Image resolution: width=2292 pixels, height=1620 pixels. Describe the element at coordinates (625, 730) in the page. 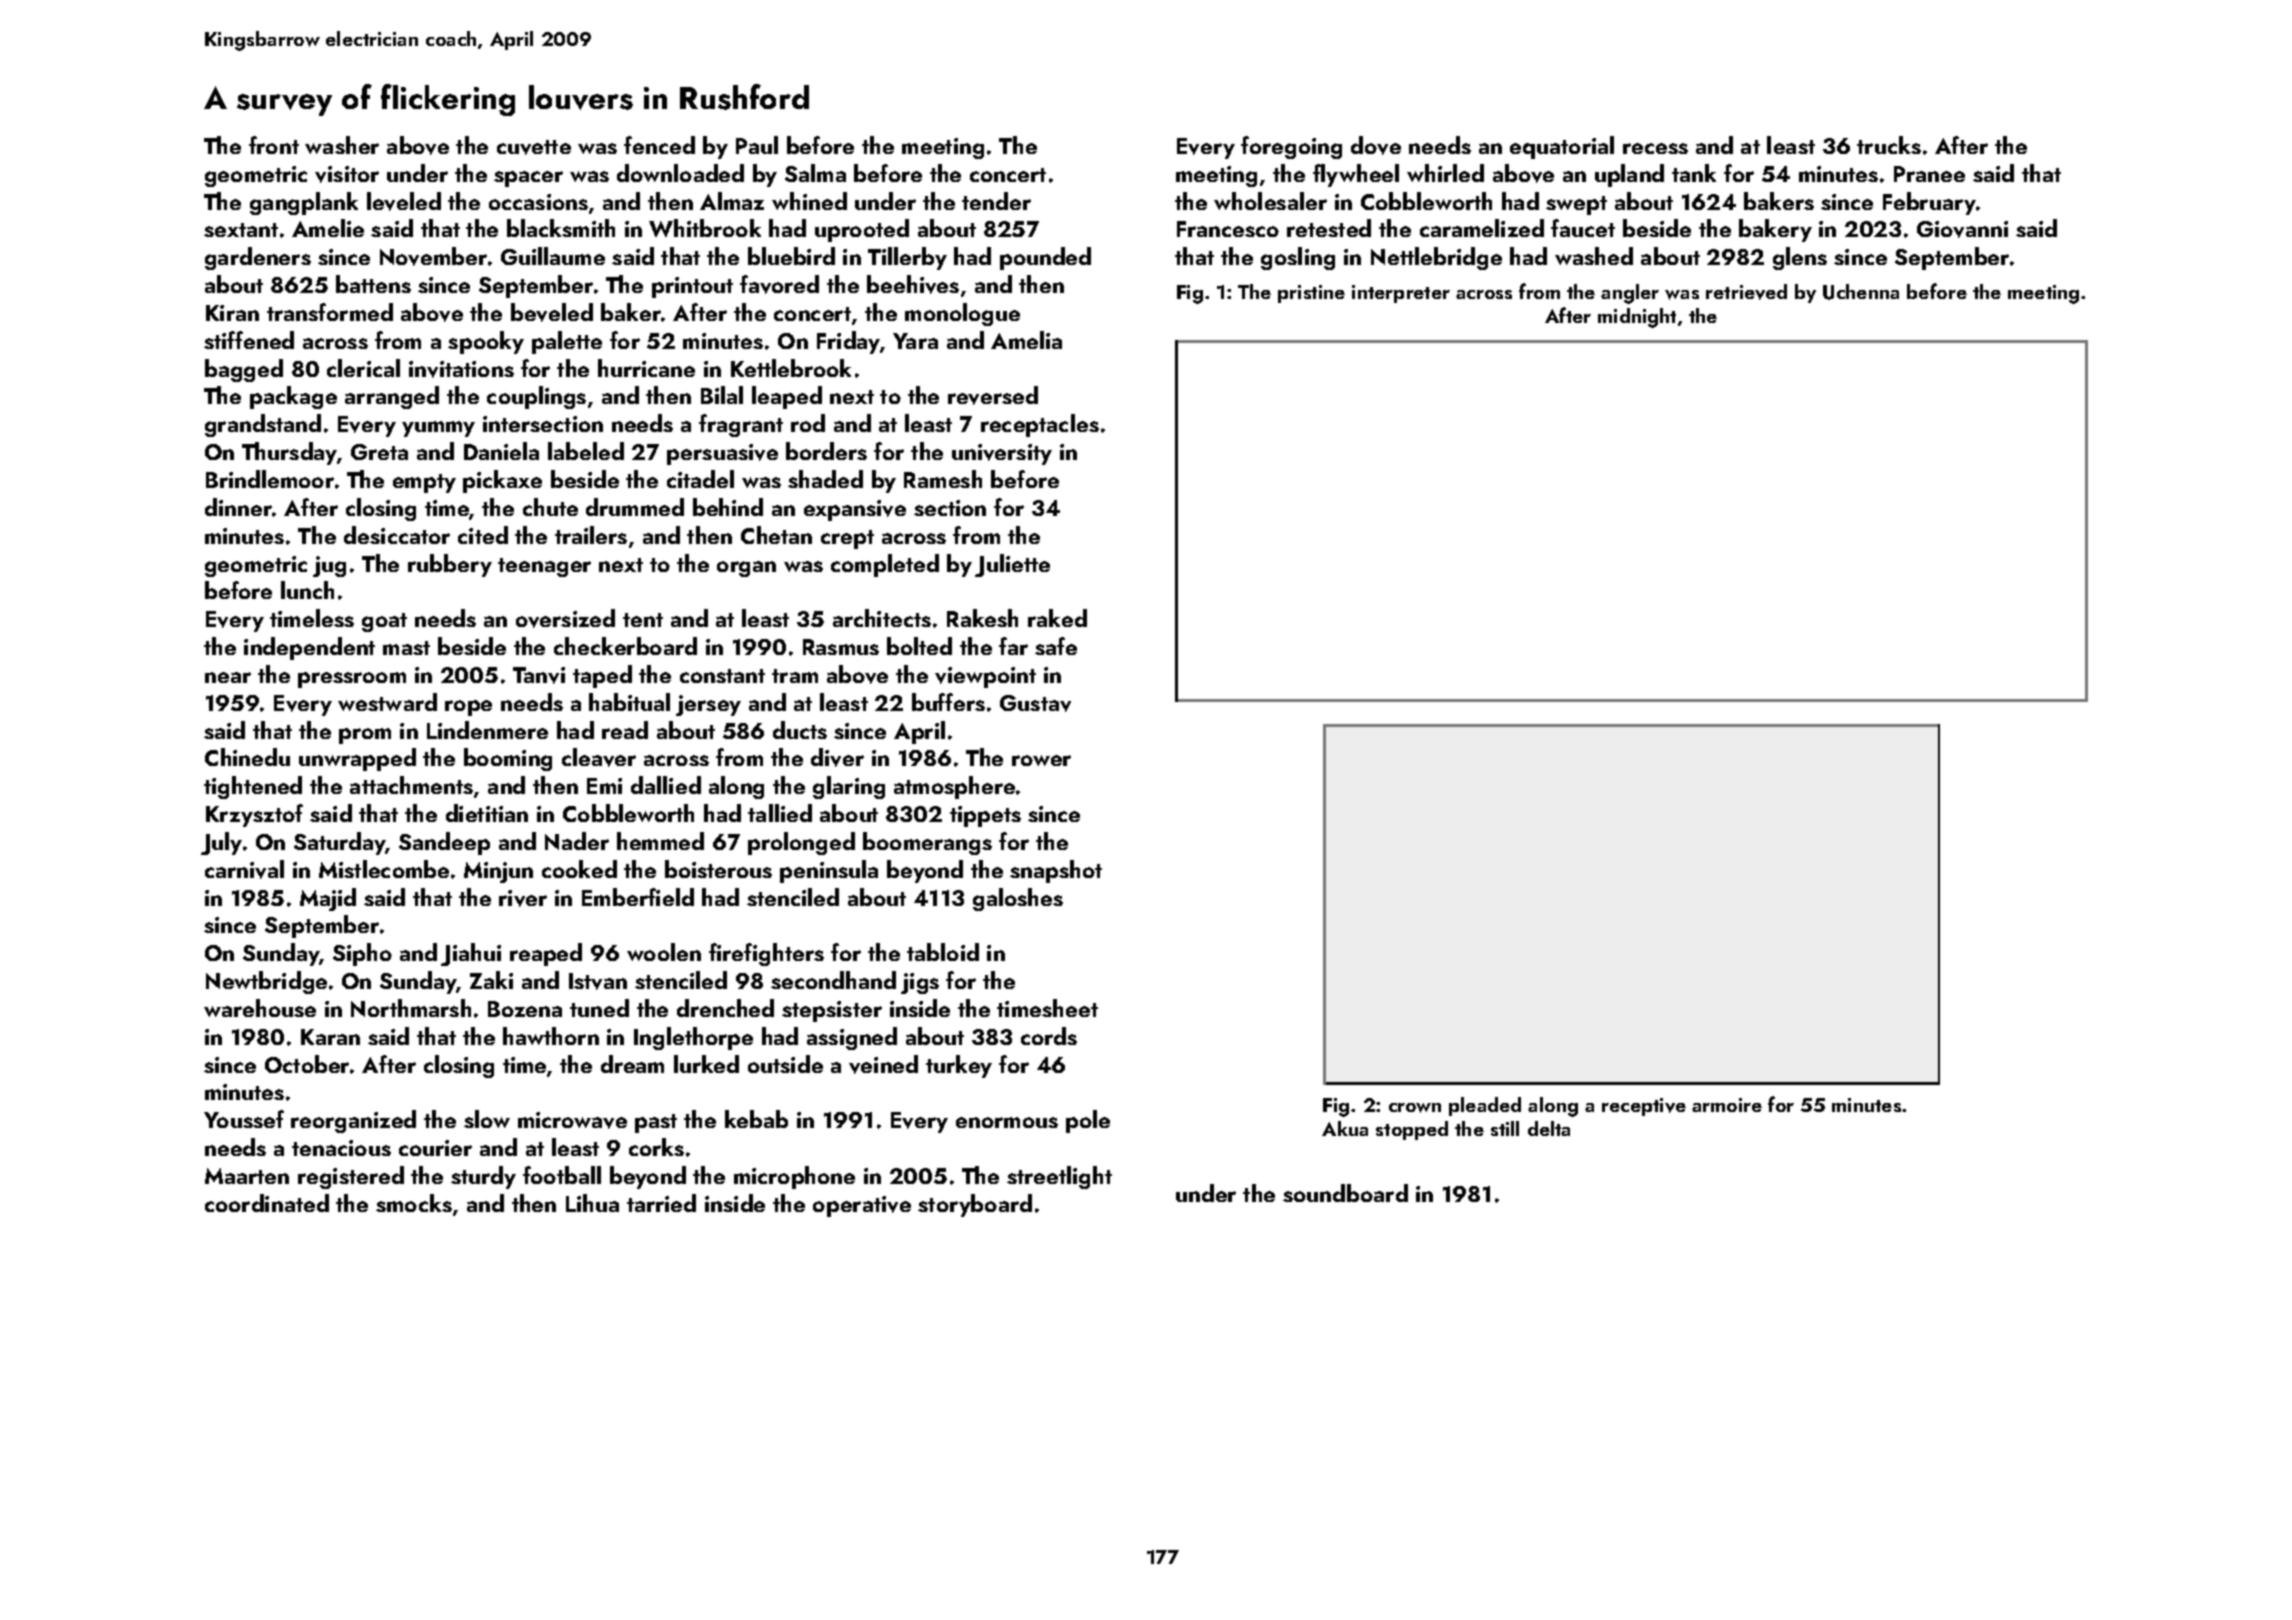

I see `read` at that location.
